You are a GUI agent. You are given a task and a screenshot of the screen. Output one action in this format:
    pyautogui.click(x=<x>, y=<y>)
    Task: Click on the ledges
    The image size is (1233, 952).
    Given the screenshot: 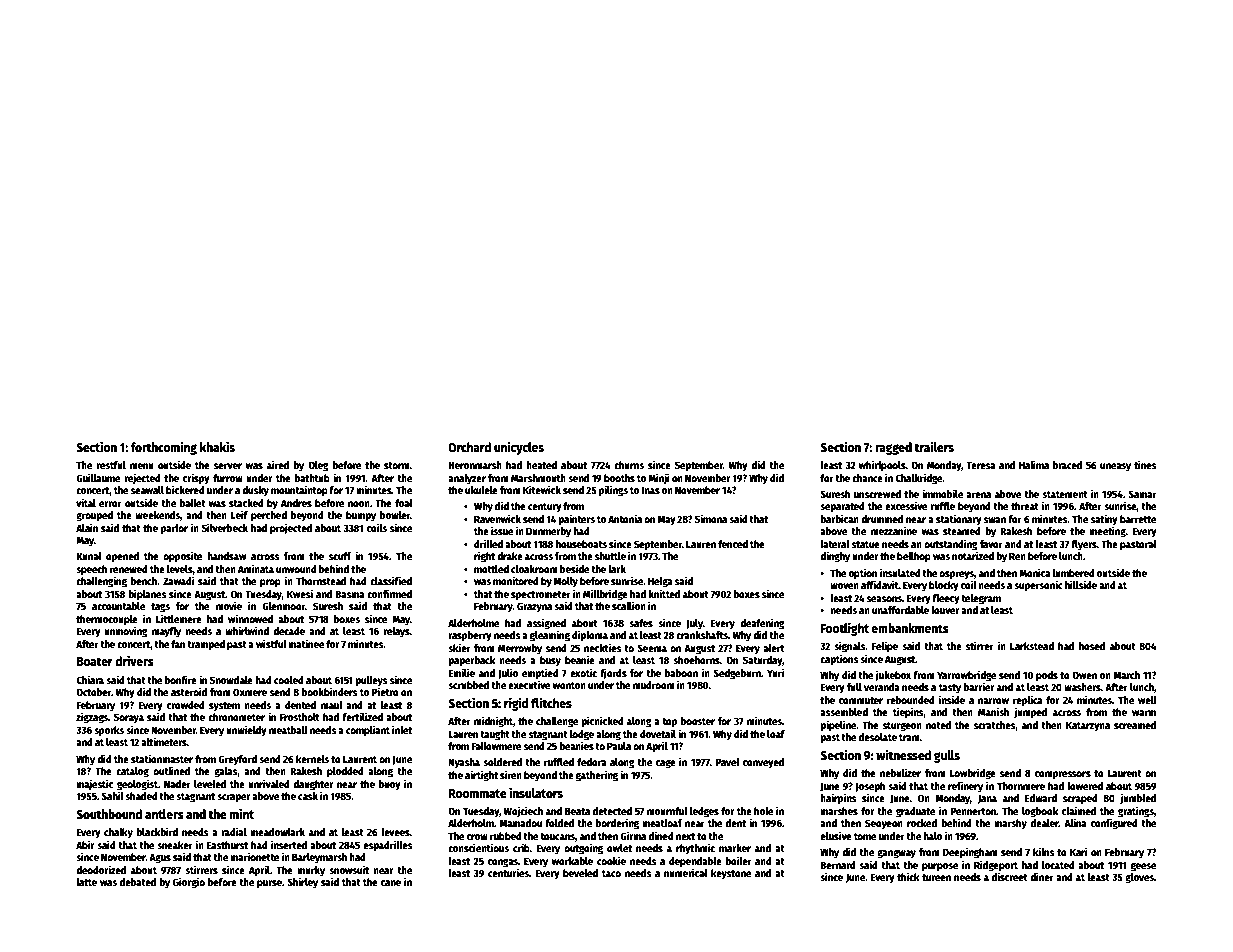 What is the action you would take?
    pyautogui.click(x=704, y=812)
